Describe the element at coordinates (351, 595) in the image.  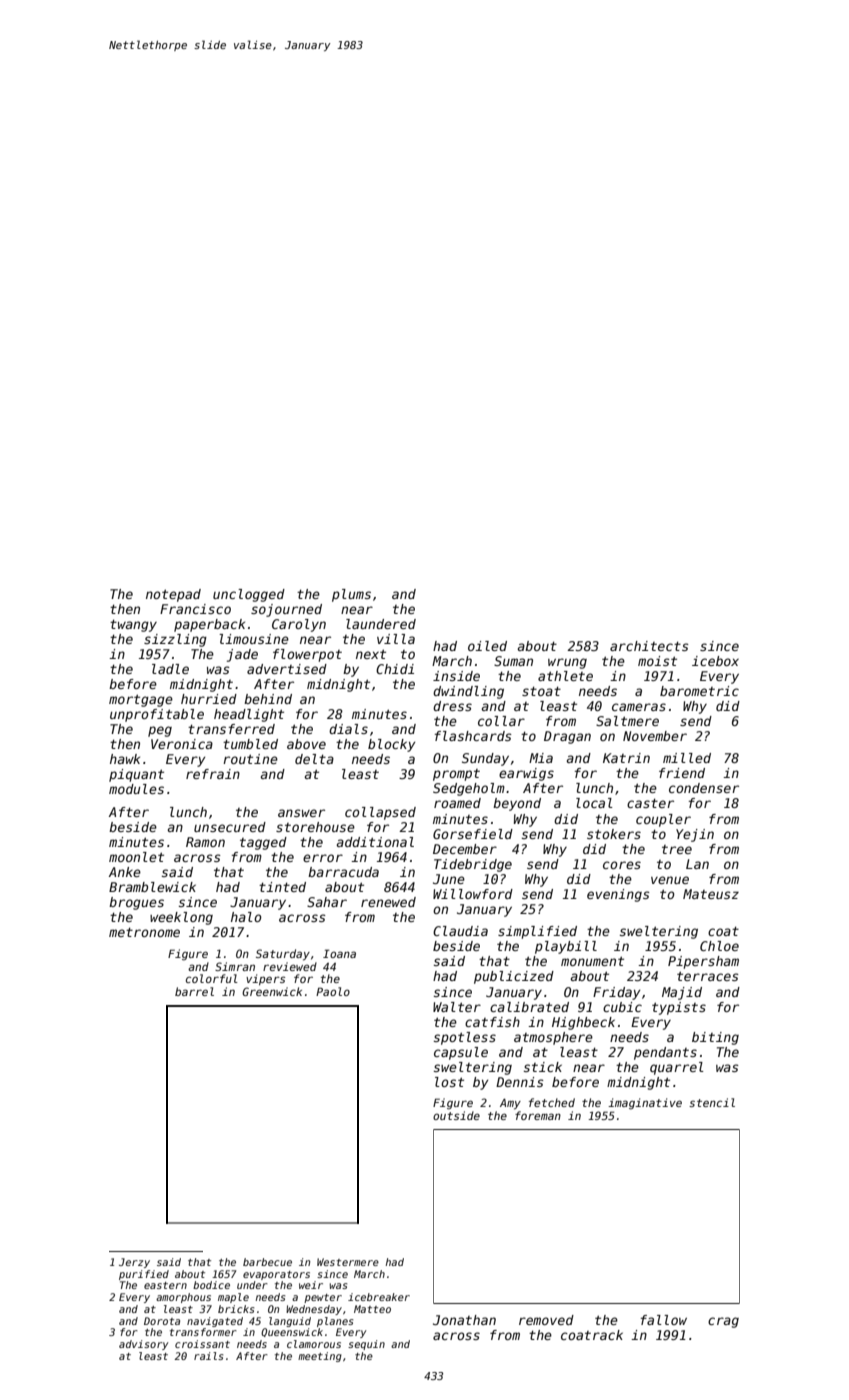
I see `plums` at that location.
